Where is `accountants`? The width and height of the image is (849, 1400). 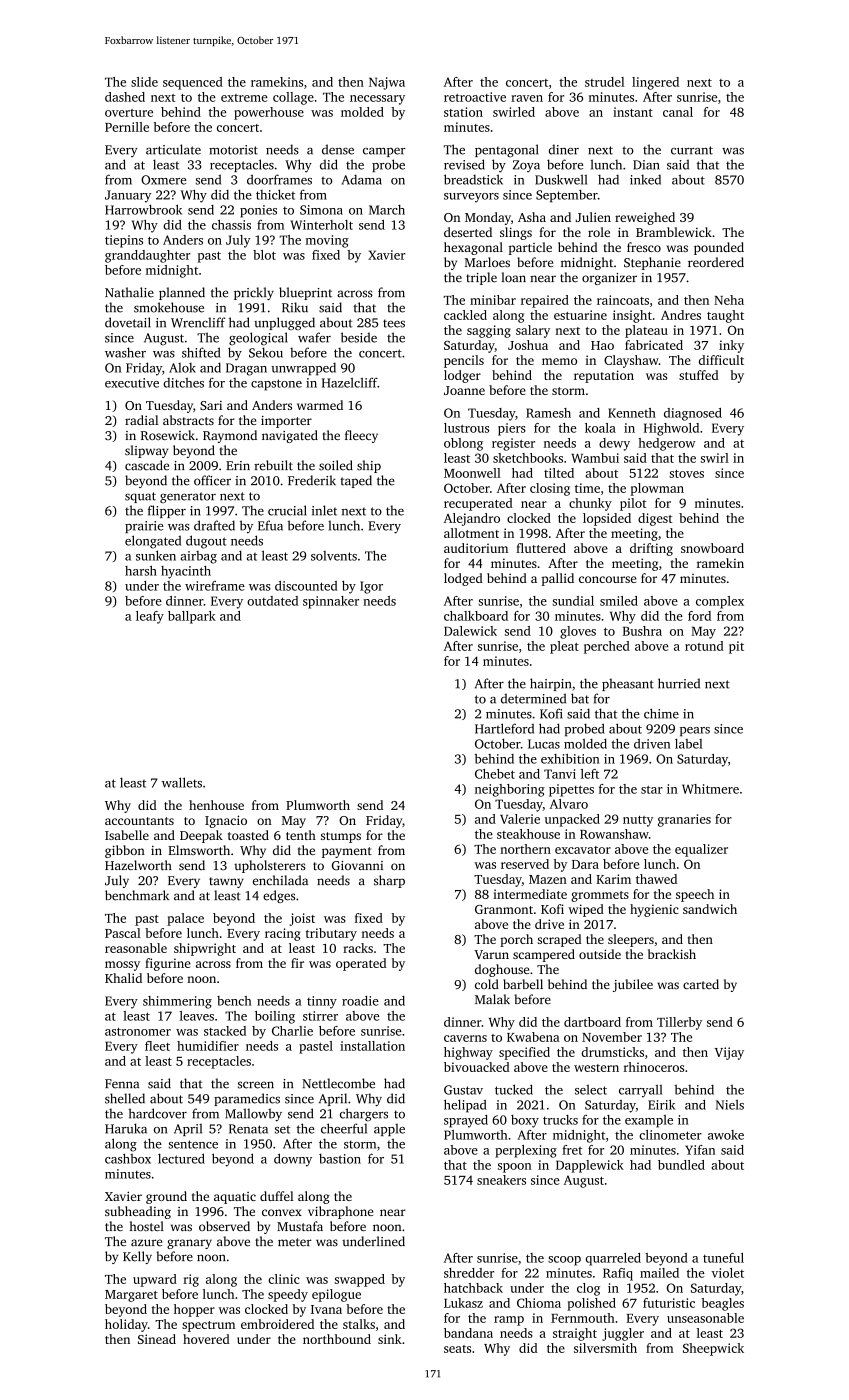
accountants is located at coordinates (139, 821).
